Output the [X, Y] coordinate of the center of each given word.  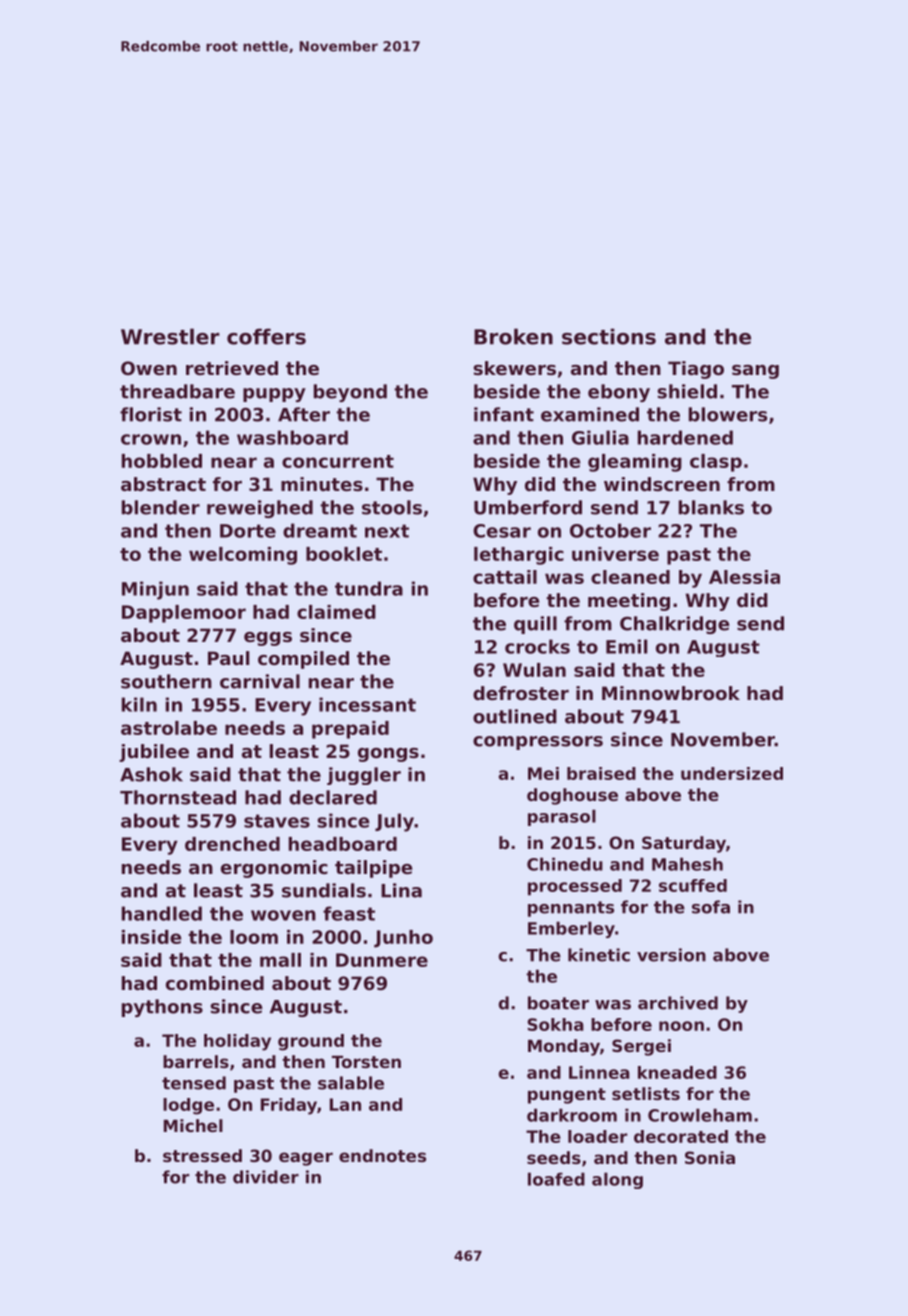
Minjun [155, 590]
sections [609, 336]
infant [504, 414]
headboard [343, 844]
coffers [266, 336]
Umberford [528, 507]
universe [615, 554]
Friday [289, 1106]
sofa [711, 907]
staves [277, 821]
